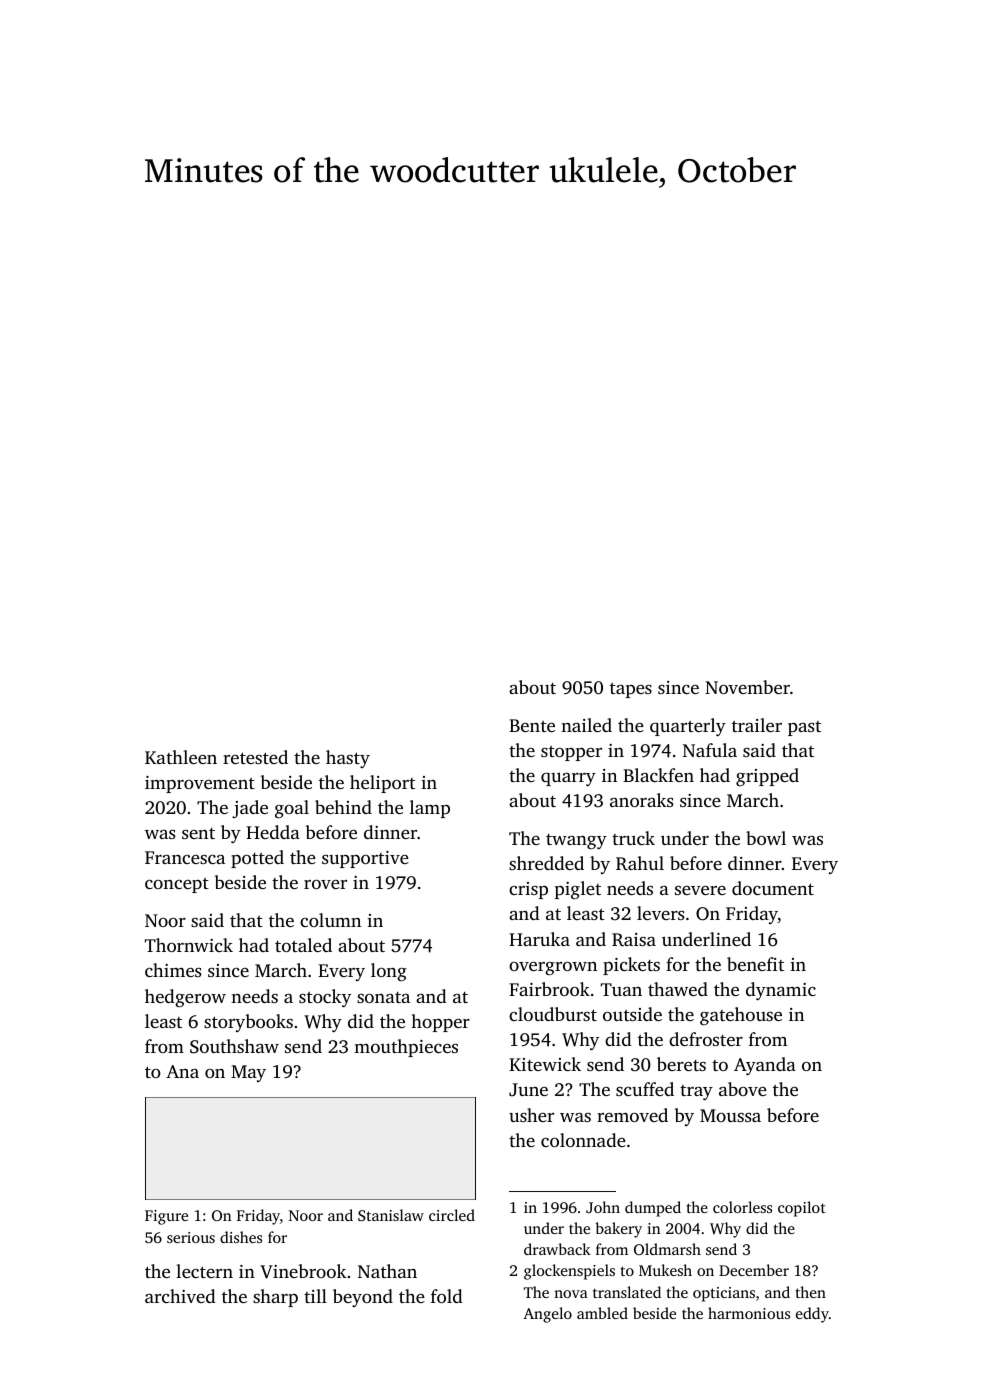 The image size is (985, 1399). What do you see at coordinates (631, 690) in the document?
I see `tapes` at bounding box center [631, 690].
